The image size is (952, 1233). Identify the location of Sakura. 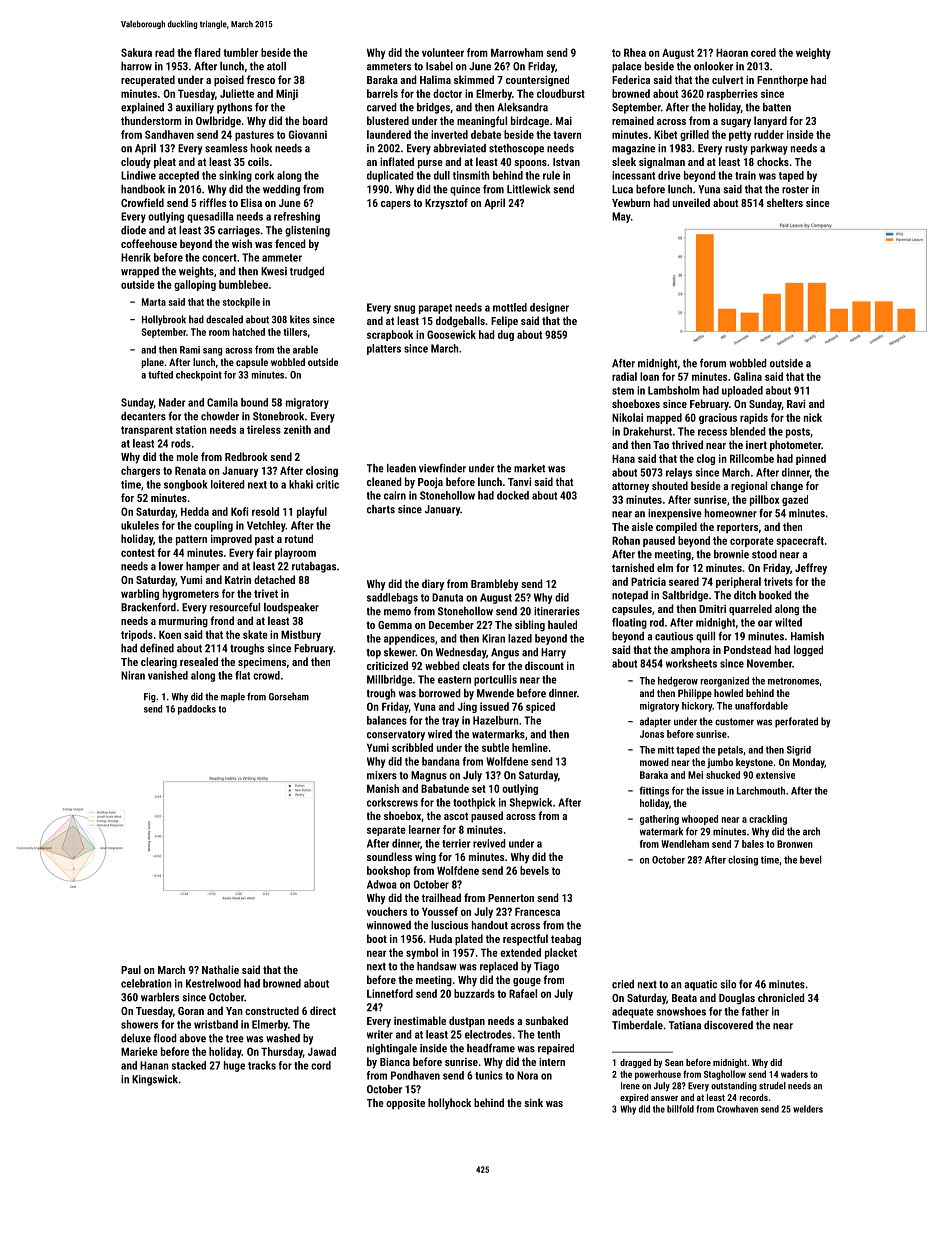
(136, 52).
